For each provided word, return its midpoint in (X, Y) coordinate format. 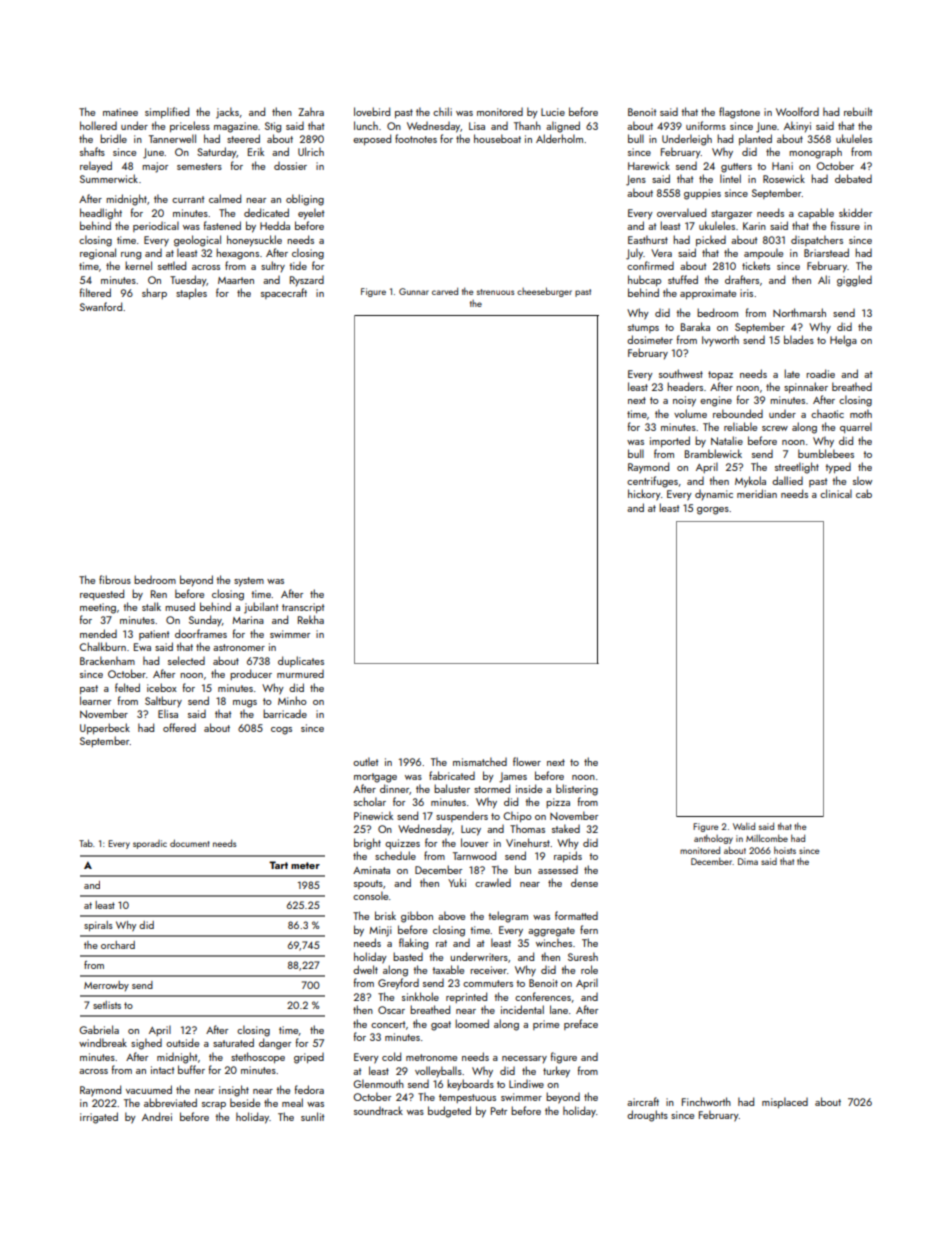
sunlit (312, 1116)
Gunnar (414, 291)
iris (746, 293)
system (249, 582)
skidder (855, 212)
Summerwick (109, 178)
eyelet (311, 214)
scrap (214, 1105)
